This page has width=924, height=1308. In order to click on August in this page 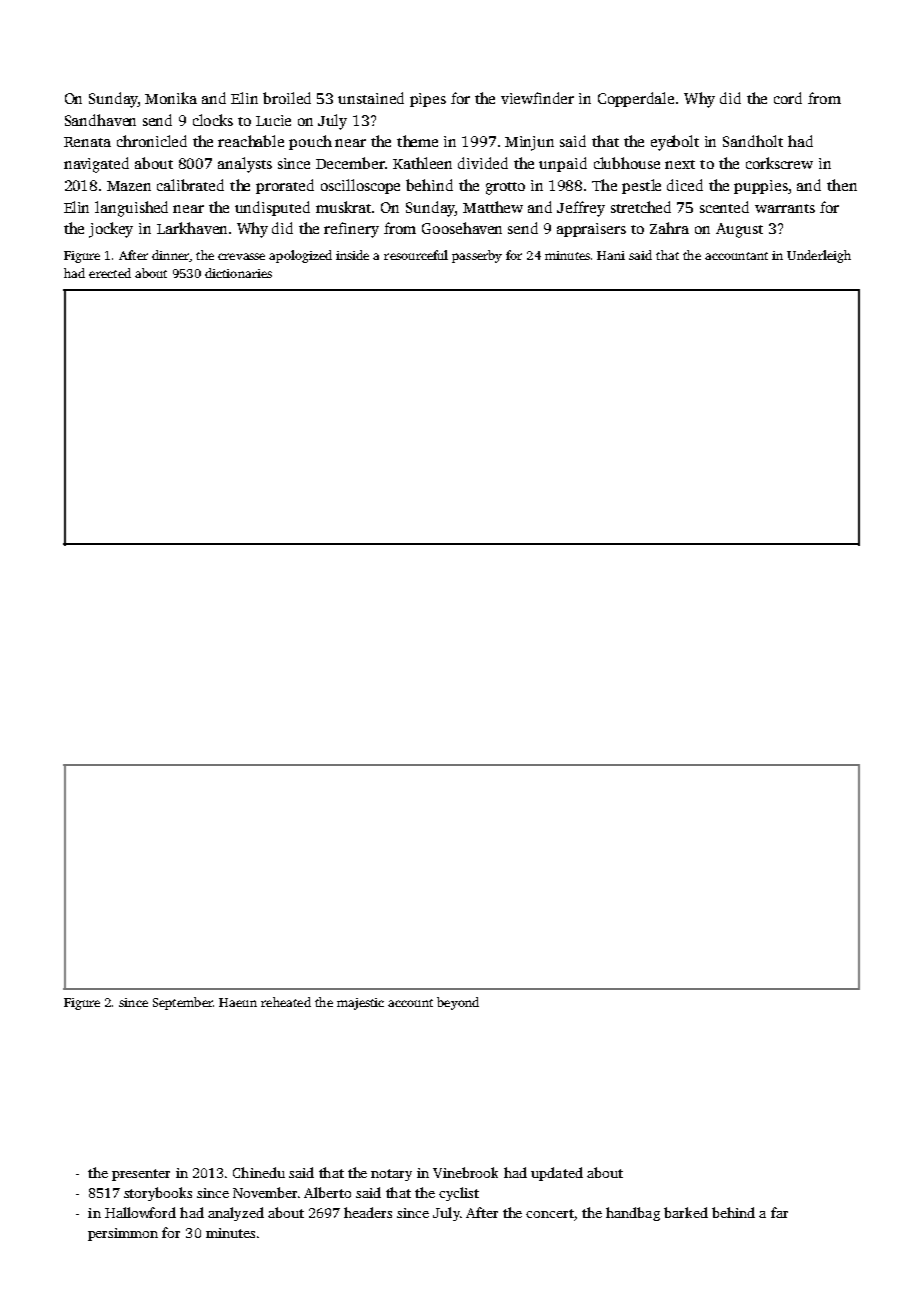, I will do `click(739, 230)`.
